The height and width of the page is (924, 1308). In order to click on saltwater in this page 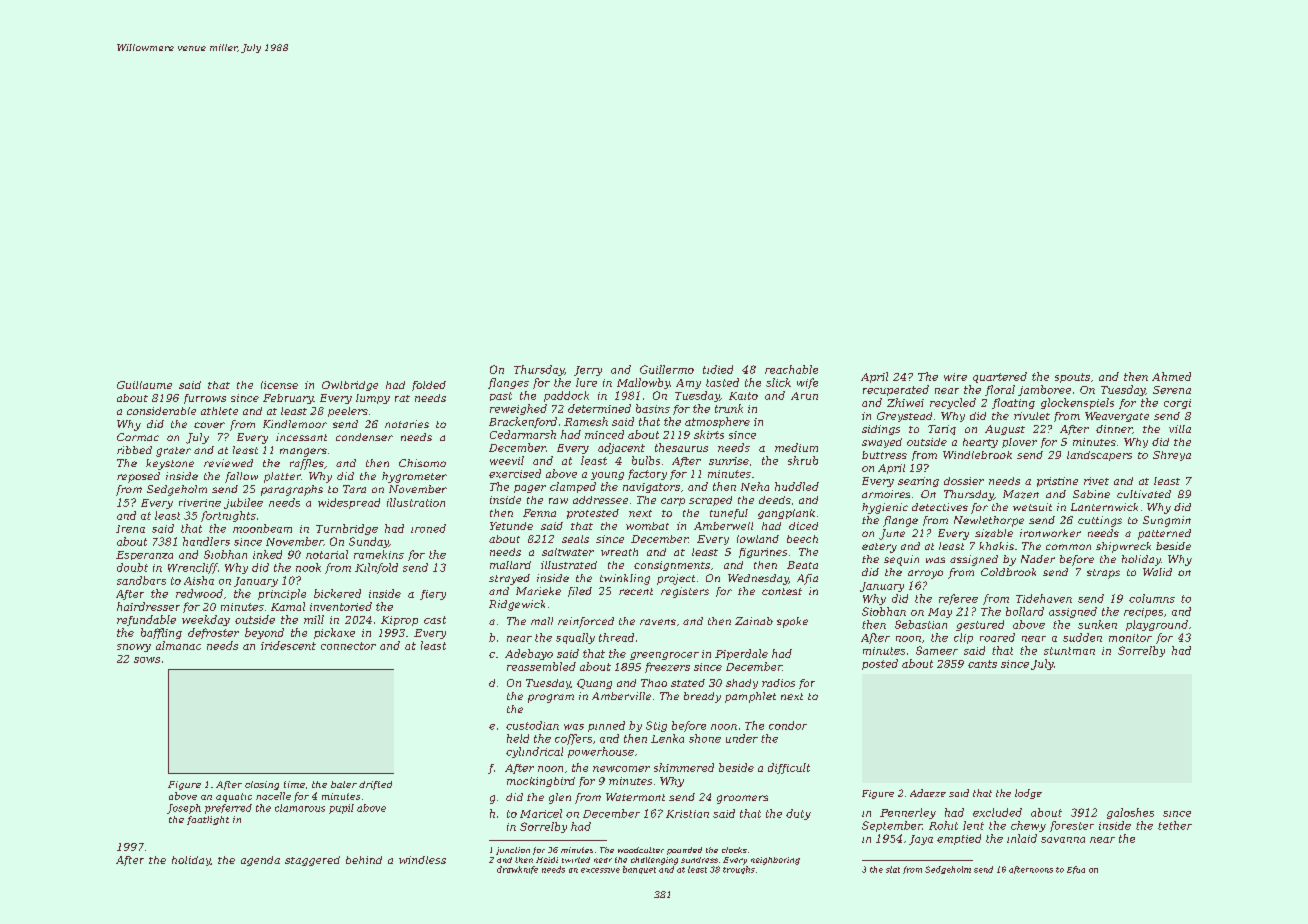, I will do `click(568, 552)`.
